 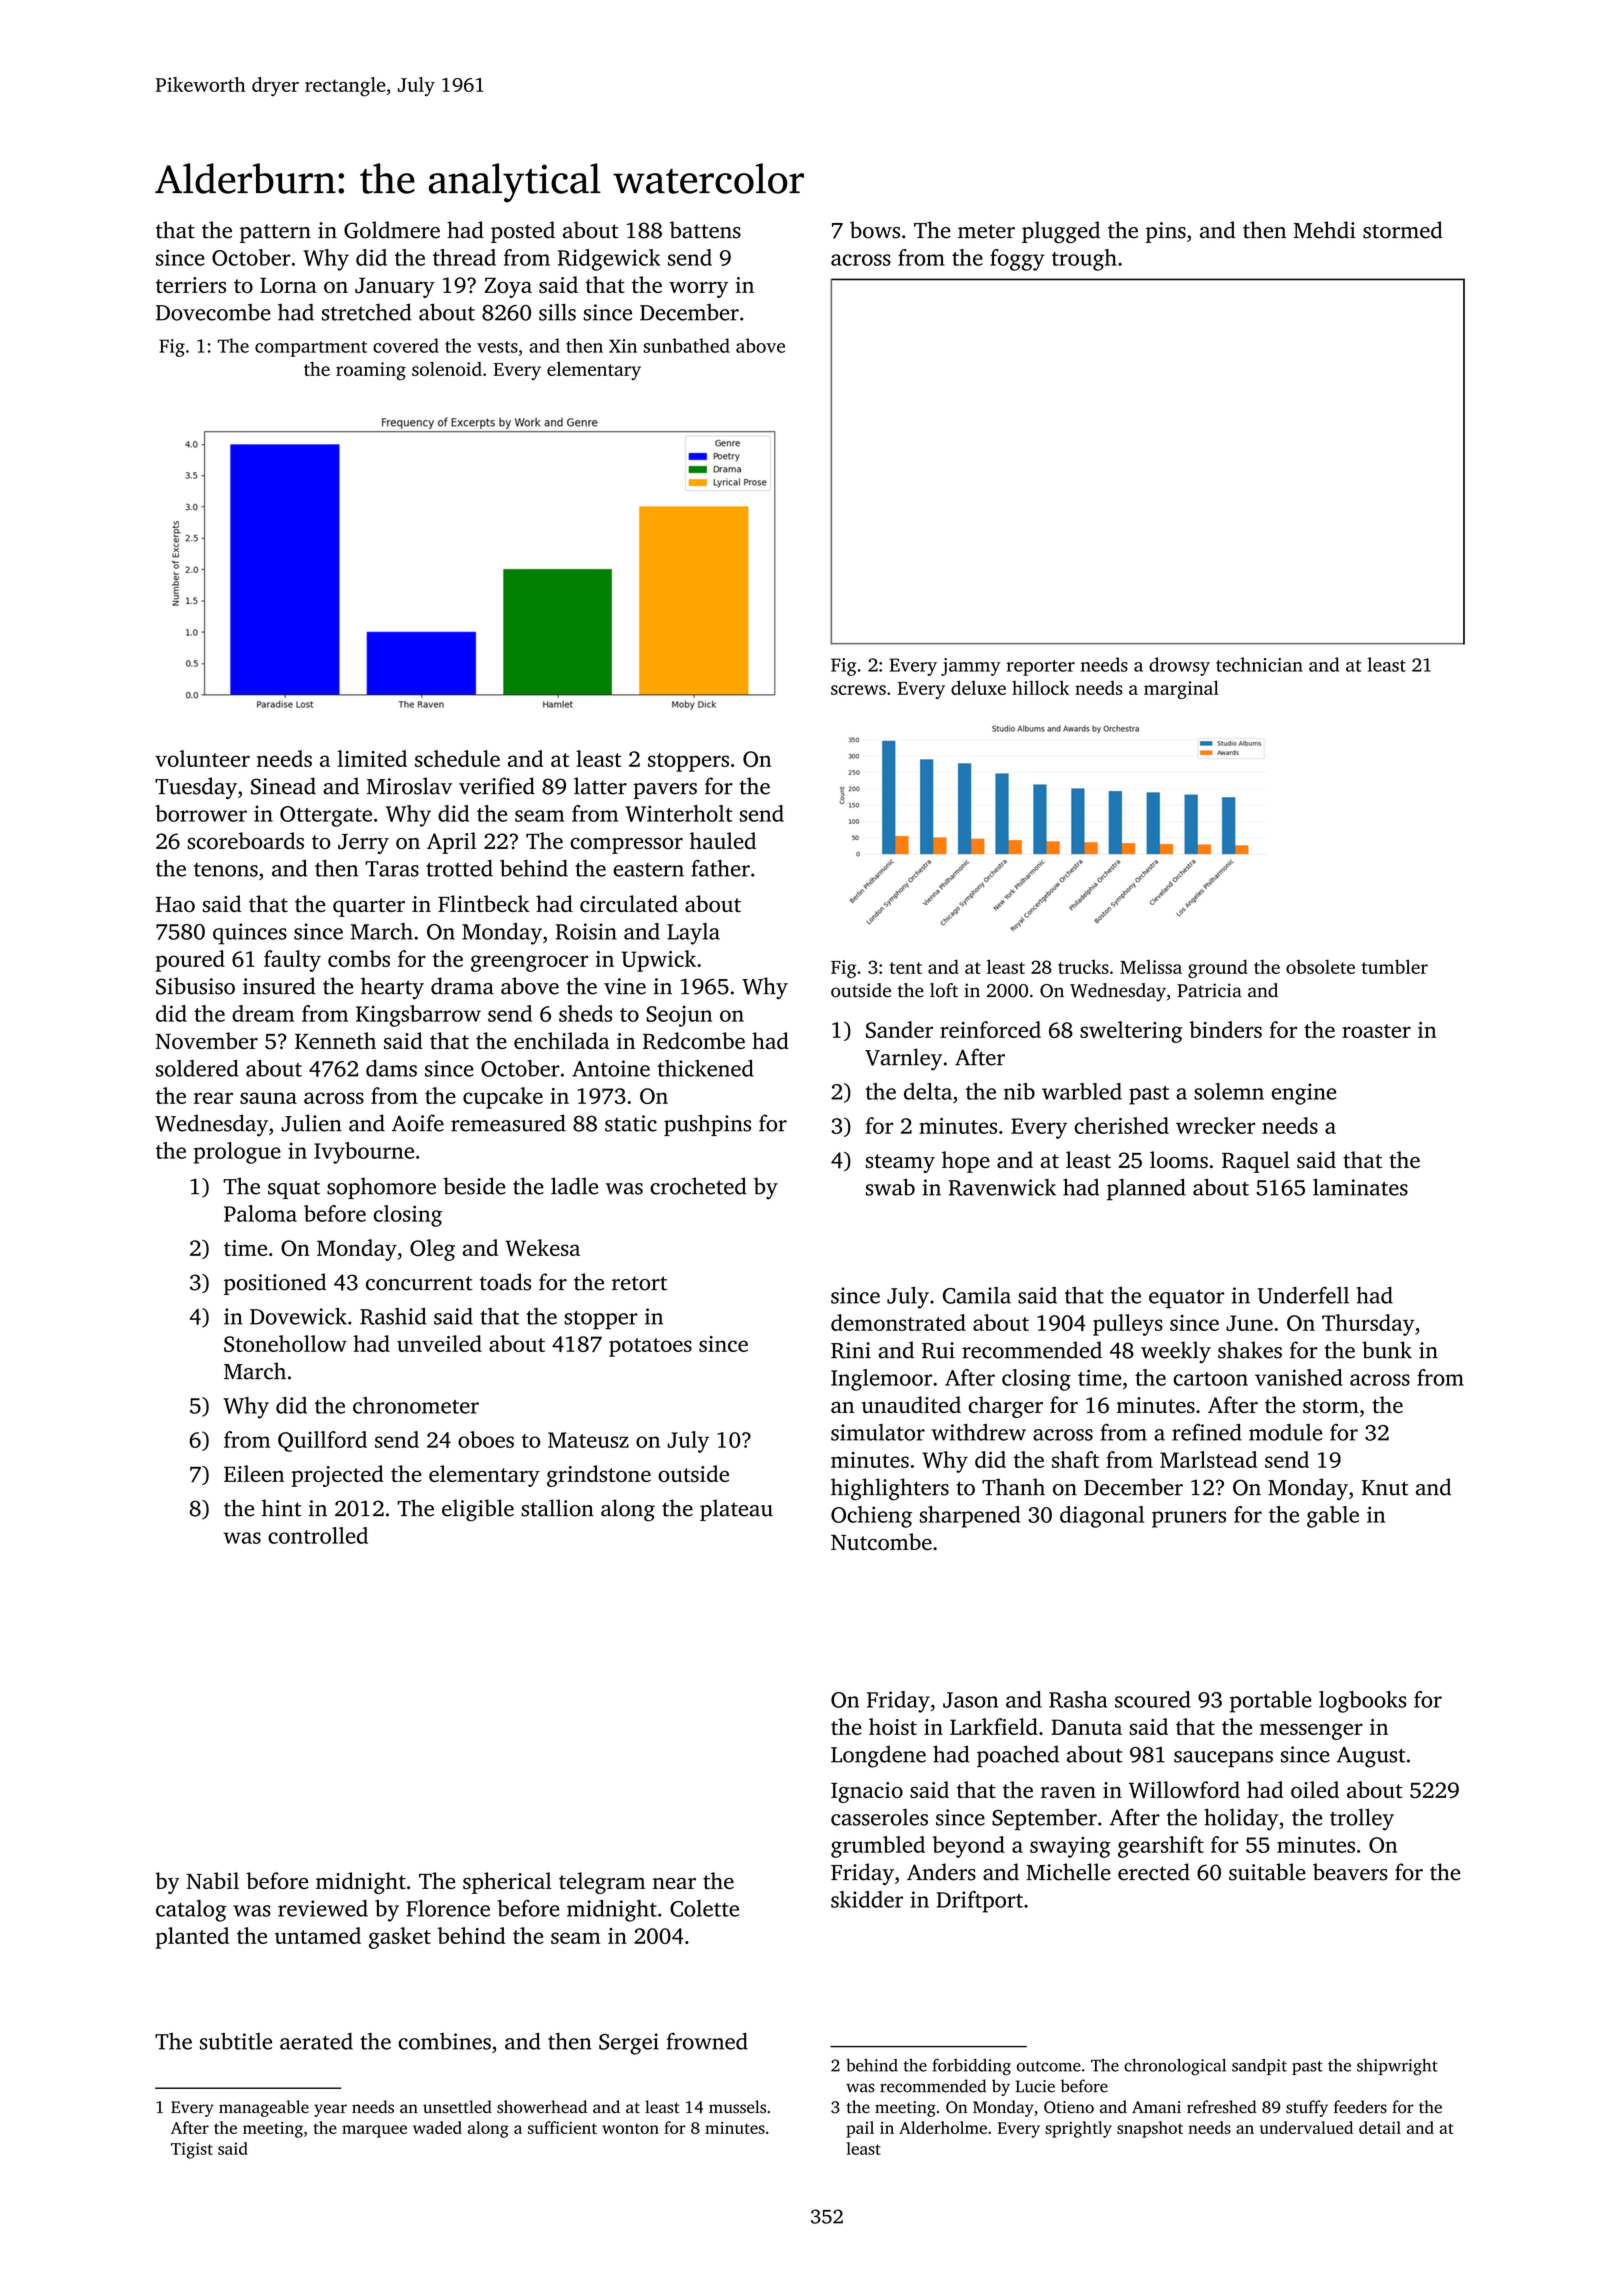 I want to click on engine, so click(x=1304, y=1094).
